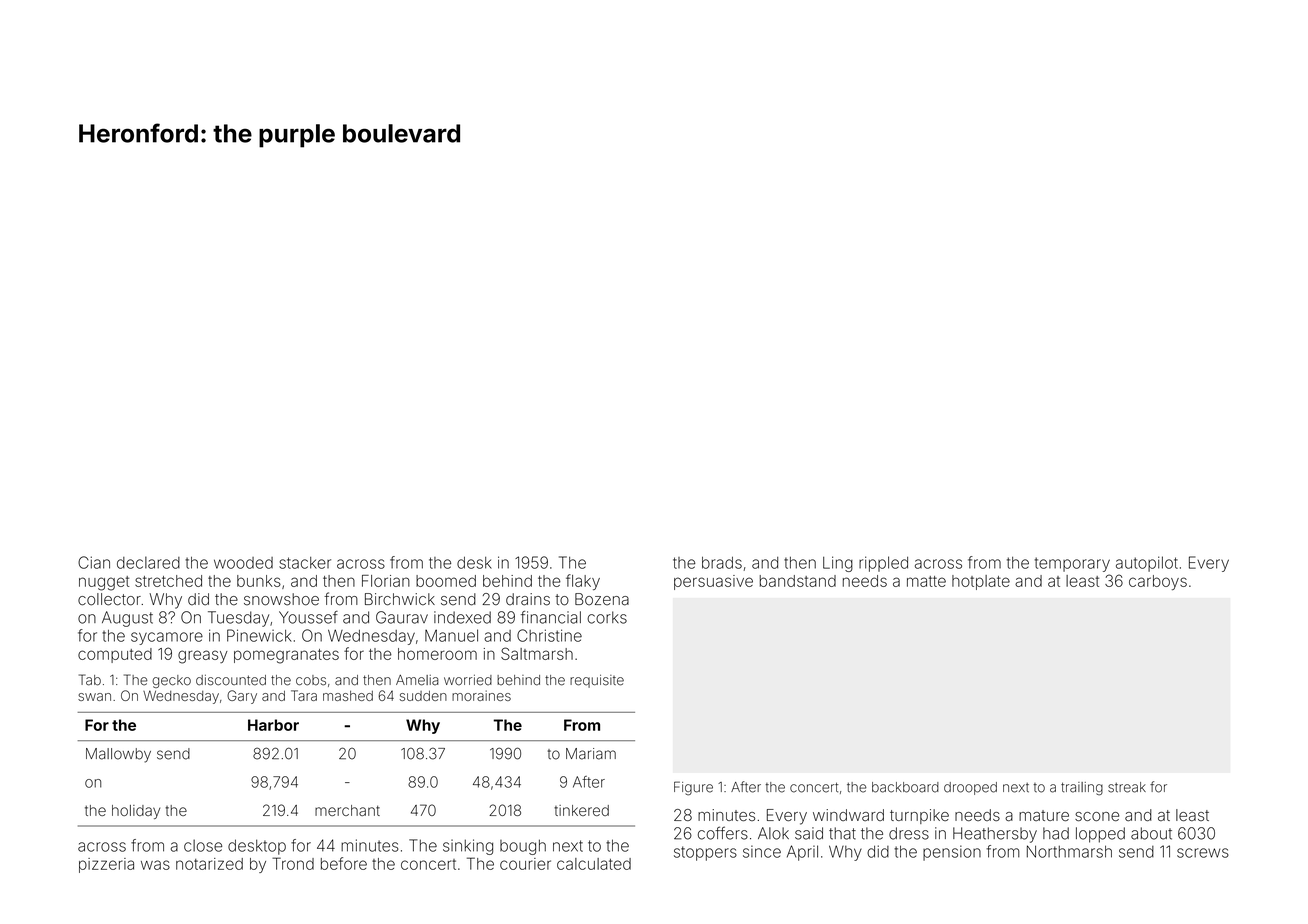  What do you see at coordinates (238, 619) in the document?
I see `Tuesday` at bounding box center [238, 619].
